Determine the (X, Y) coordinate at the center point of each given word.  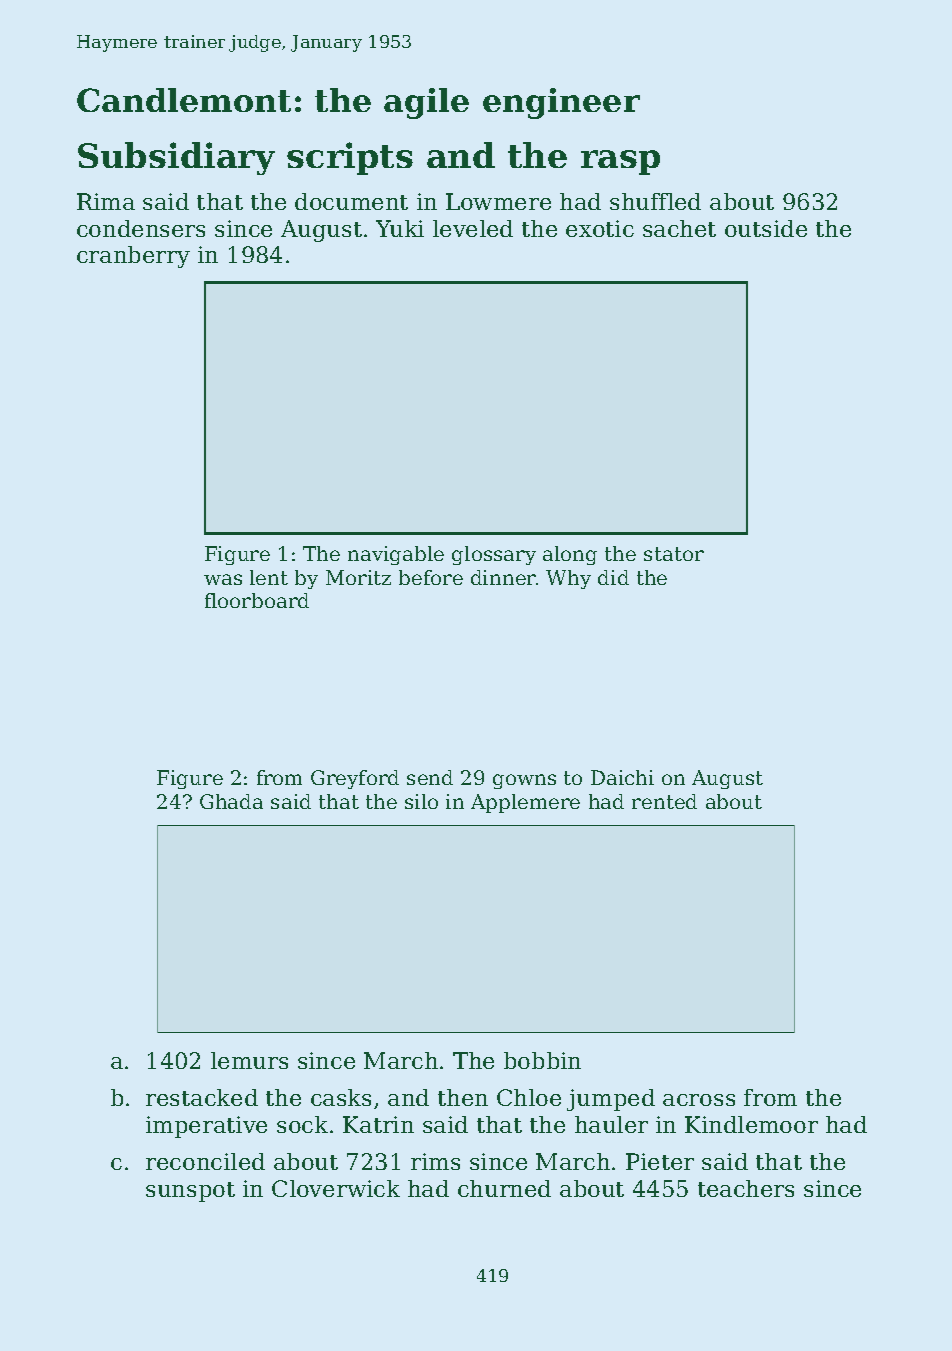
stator (674, 554)
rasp (620, 162)
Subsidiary (176, 158)
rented (664, 801)
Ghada (231, 801)
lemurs (249, 1060)
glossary (494, 555)
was (223, 579)
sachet (679, 228)
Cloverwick (336, 1188)
